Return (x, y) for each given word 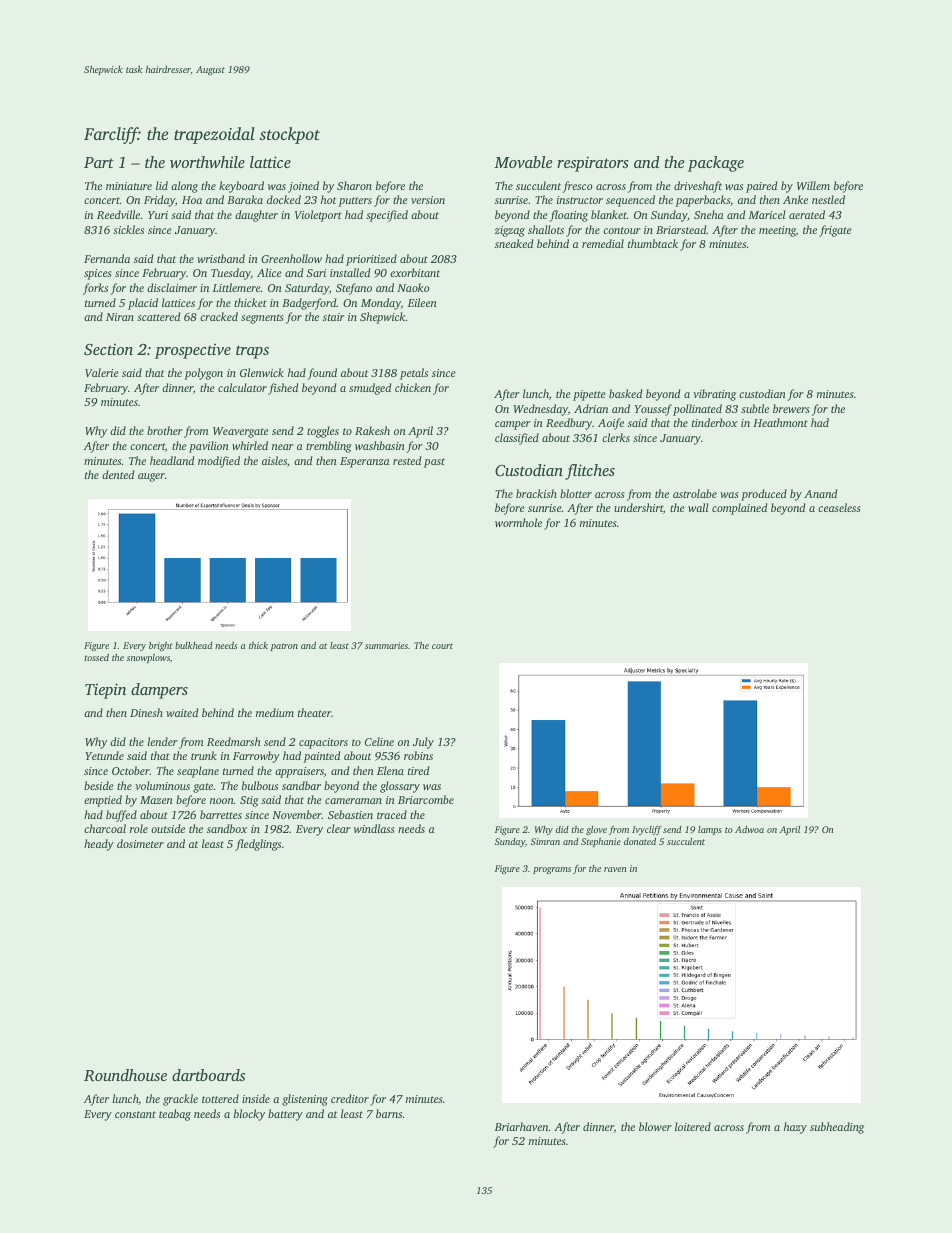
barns (389, 1113)
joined (303, 187)
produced (764, 495)
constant (135, 1114)
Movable (523, 162)
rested (407, 460)
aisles (274, 460)
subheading (837, 1128)
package (716, 164)
